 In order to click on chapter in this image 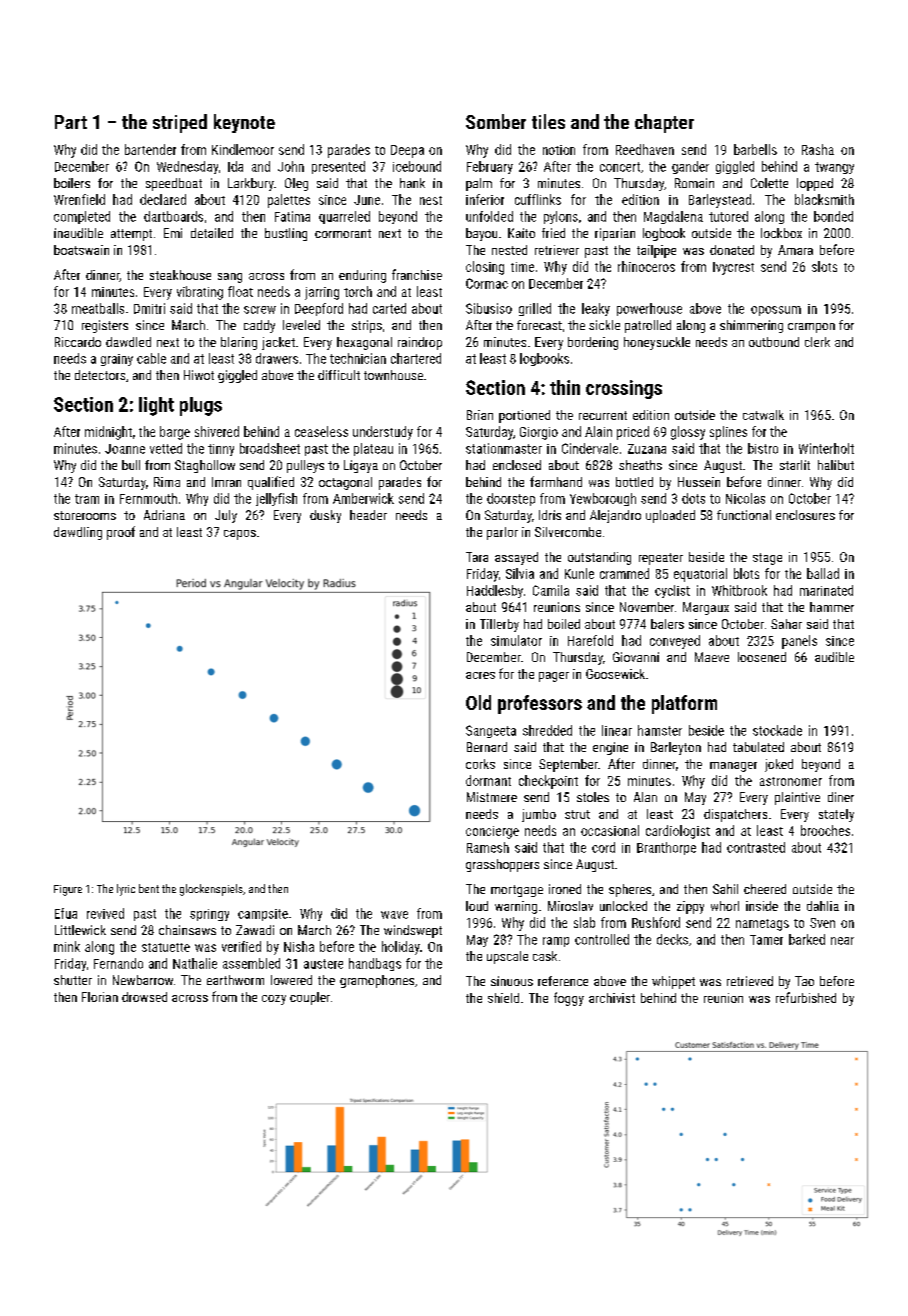, I will do `click(664, 123)`.
